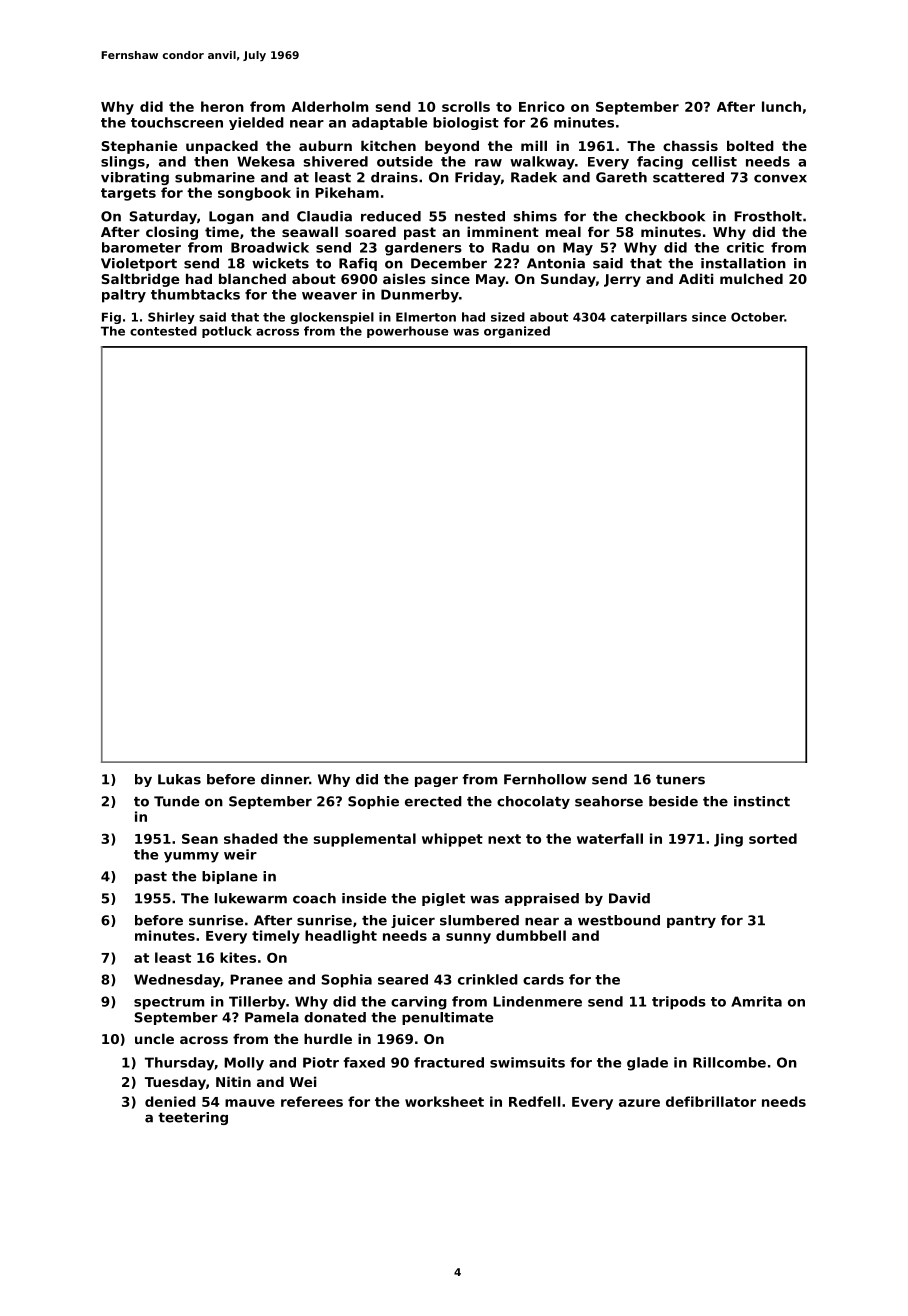  I want to click on organized, so click(517, 332).
